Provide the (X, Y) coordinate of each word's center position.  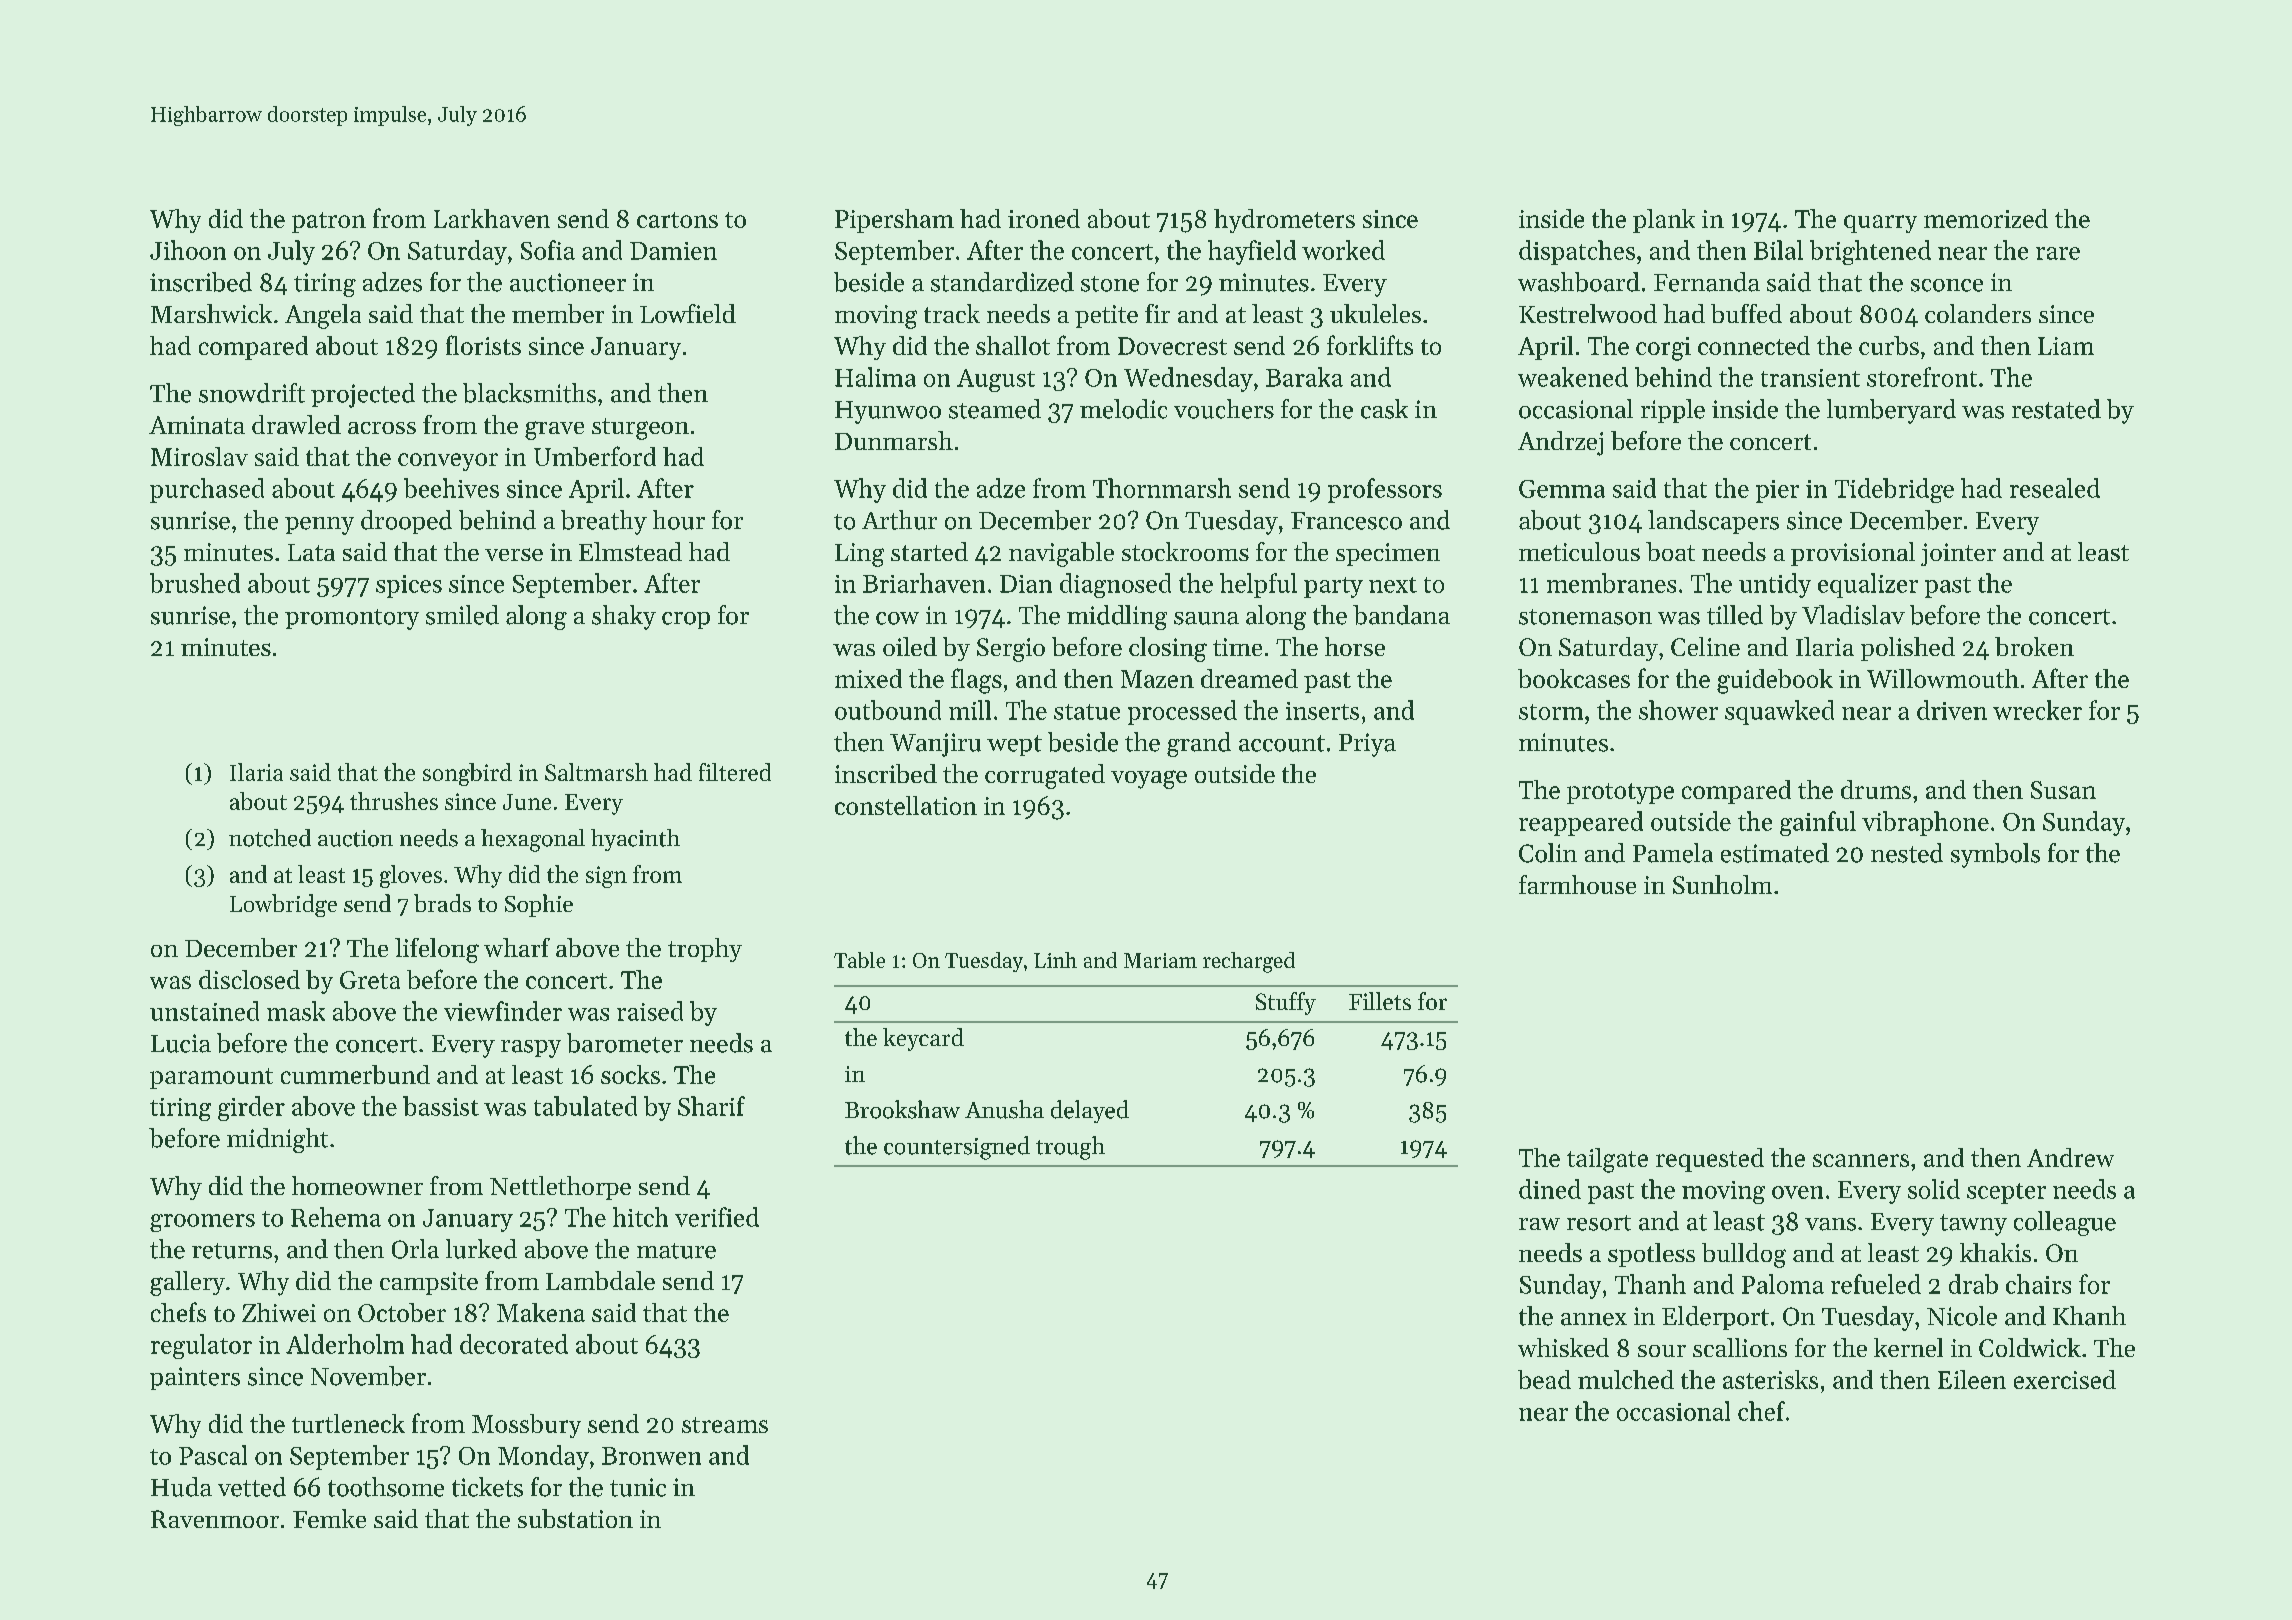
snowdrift (252, 393)
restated (2056, 409)
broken (2034, 646)
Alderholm (345, 1344)
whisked (1563, 1347)
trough (1070, 1148)
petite (1106, 316)
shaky (624, 617)
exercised (2065, 1379)
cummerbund (355, 1074)
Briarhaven (924, 583)
